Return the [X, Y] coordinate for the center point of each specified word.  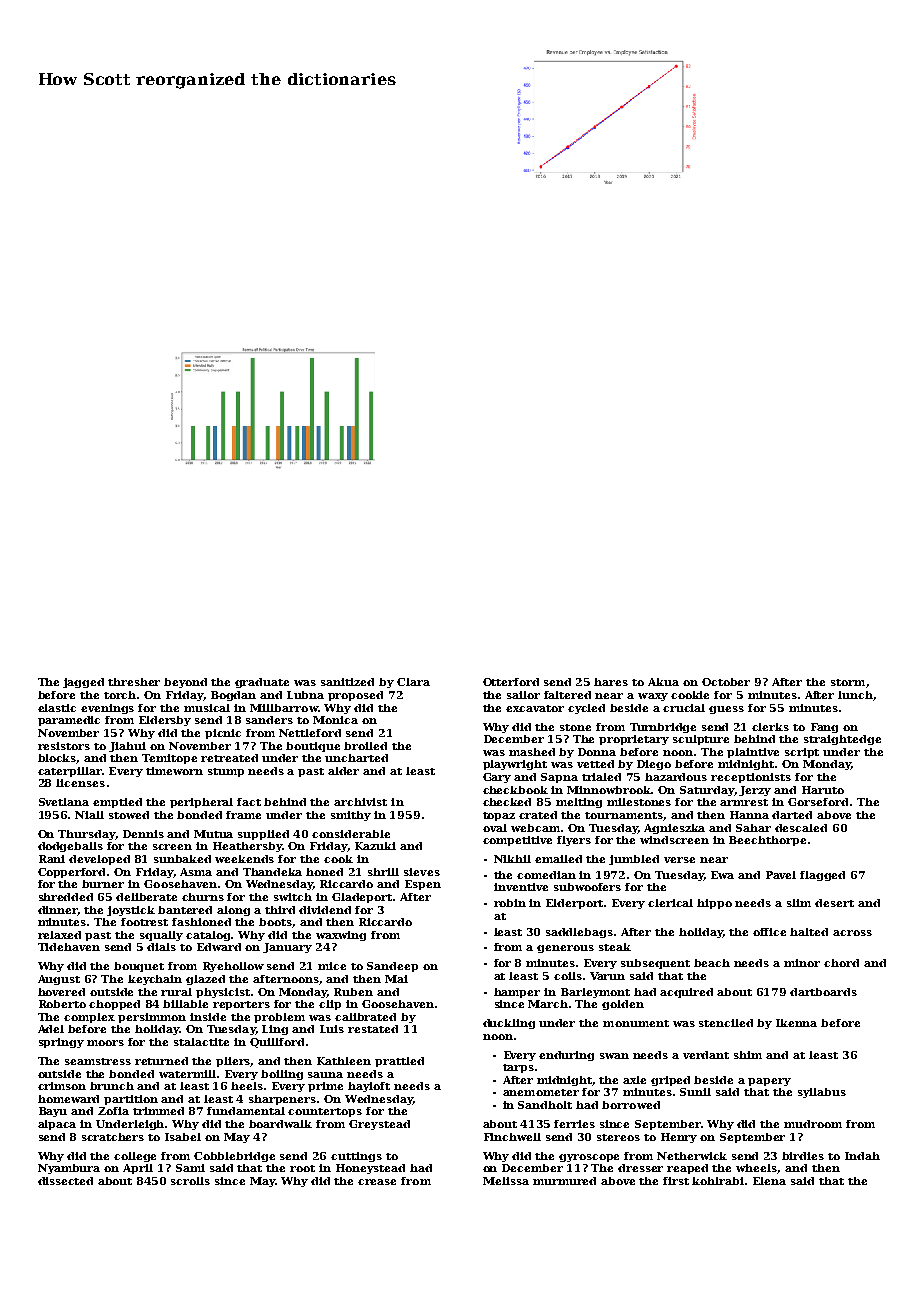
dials [161, 947]
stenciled [726, 1023]
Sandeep [392, 967]
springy [61, 1043]
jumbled [634, 860]
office [769, 932]
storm [848, 682]
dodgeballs [70, 847]
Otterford [511, 682]
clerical [670, 903]
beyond [185, 683]
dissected [65, 1181]
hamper [517, 993]
